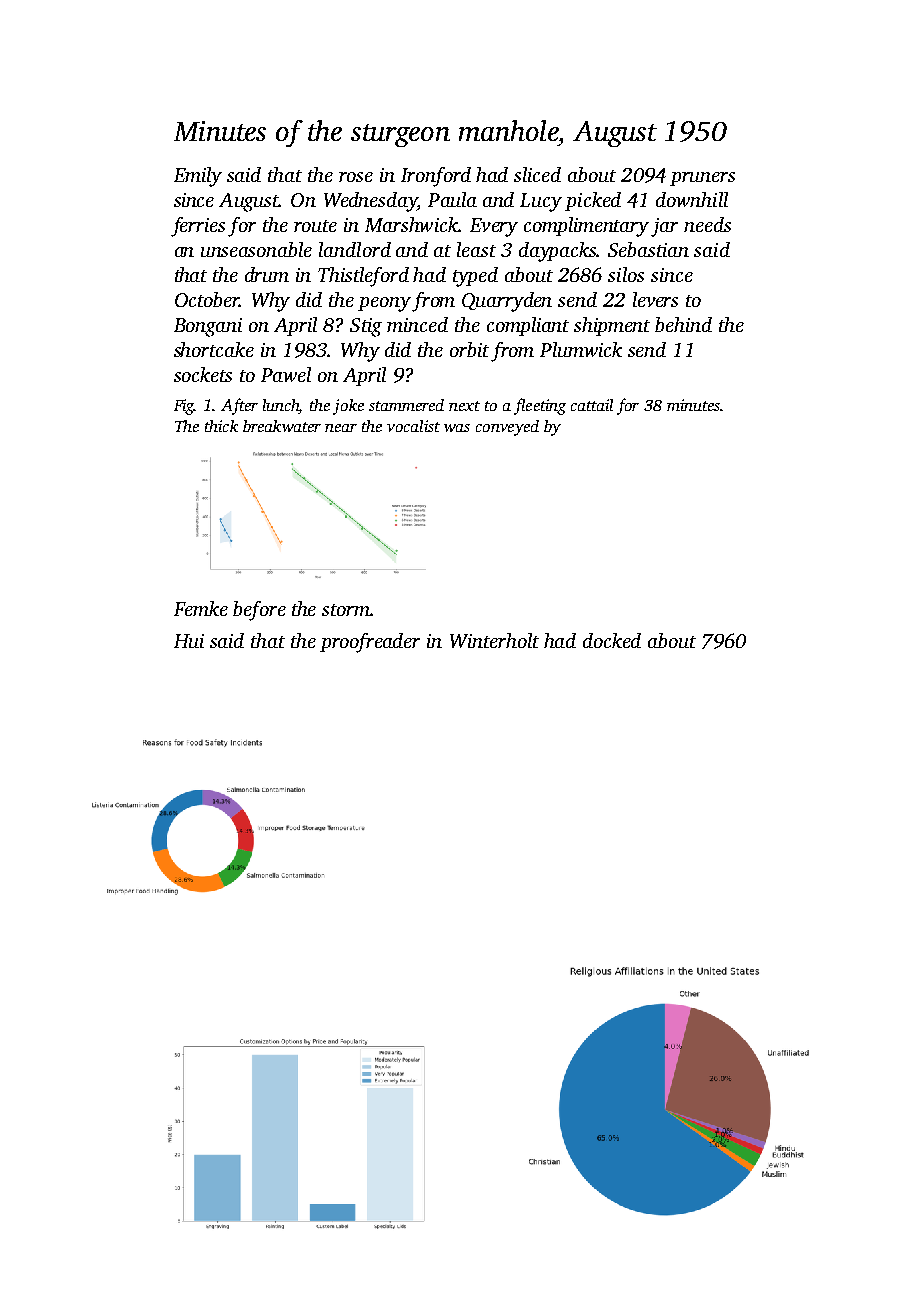 This screenshot has height=1311, width=924. I want to click on daypacks, so click(558, 252).
